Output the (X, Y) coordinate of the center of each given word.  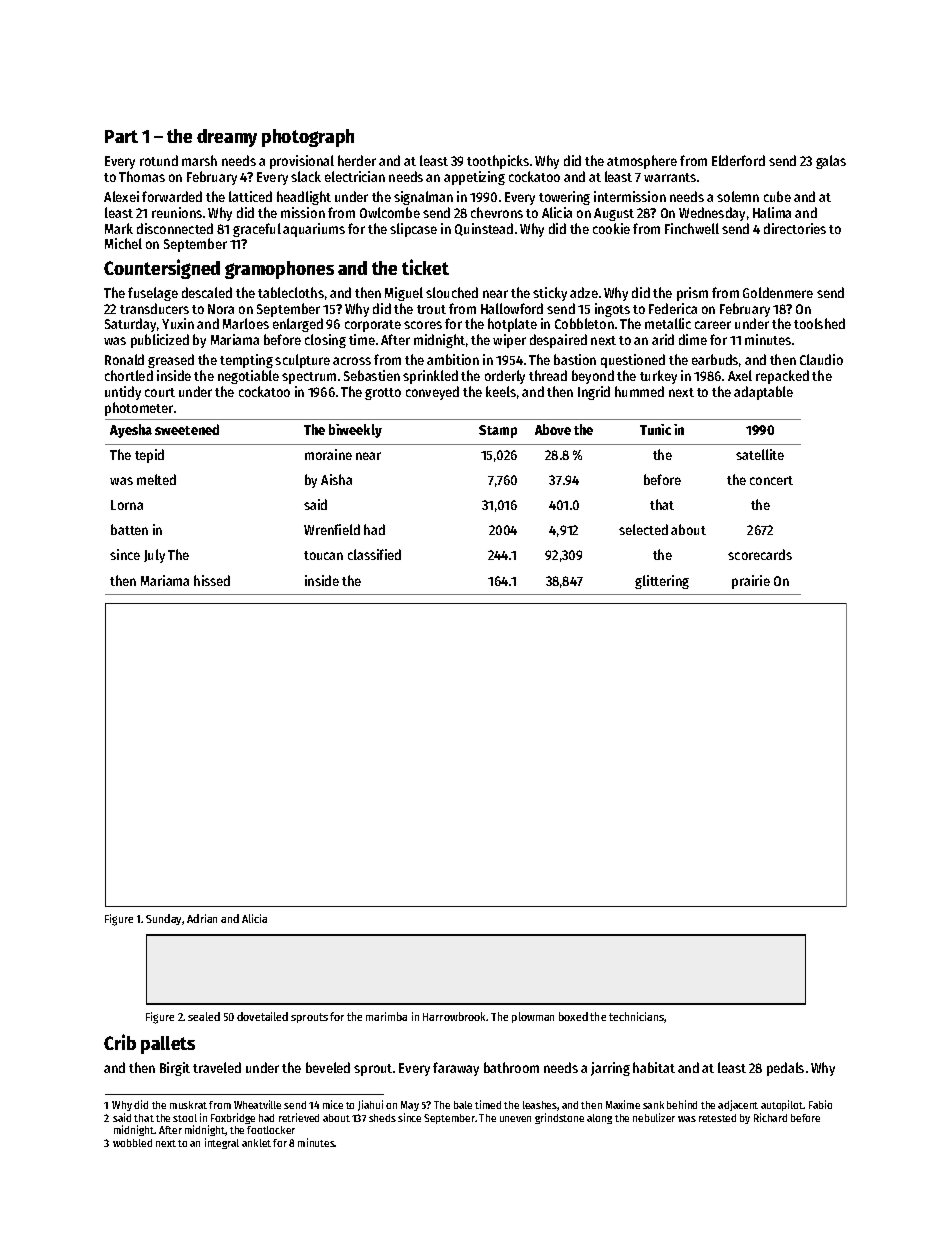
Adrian (202, 918)
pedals (785, 1069)
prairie (751, 582)
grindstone (559, 1118)
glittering (662, 582)
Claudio (821, 359)
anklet (256, 1143)
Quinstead (484, 229)
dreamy (227, 138)
